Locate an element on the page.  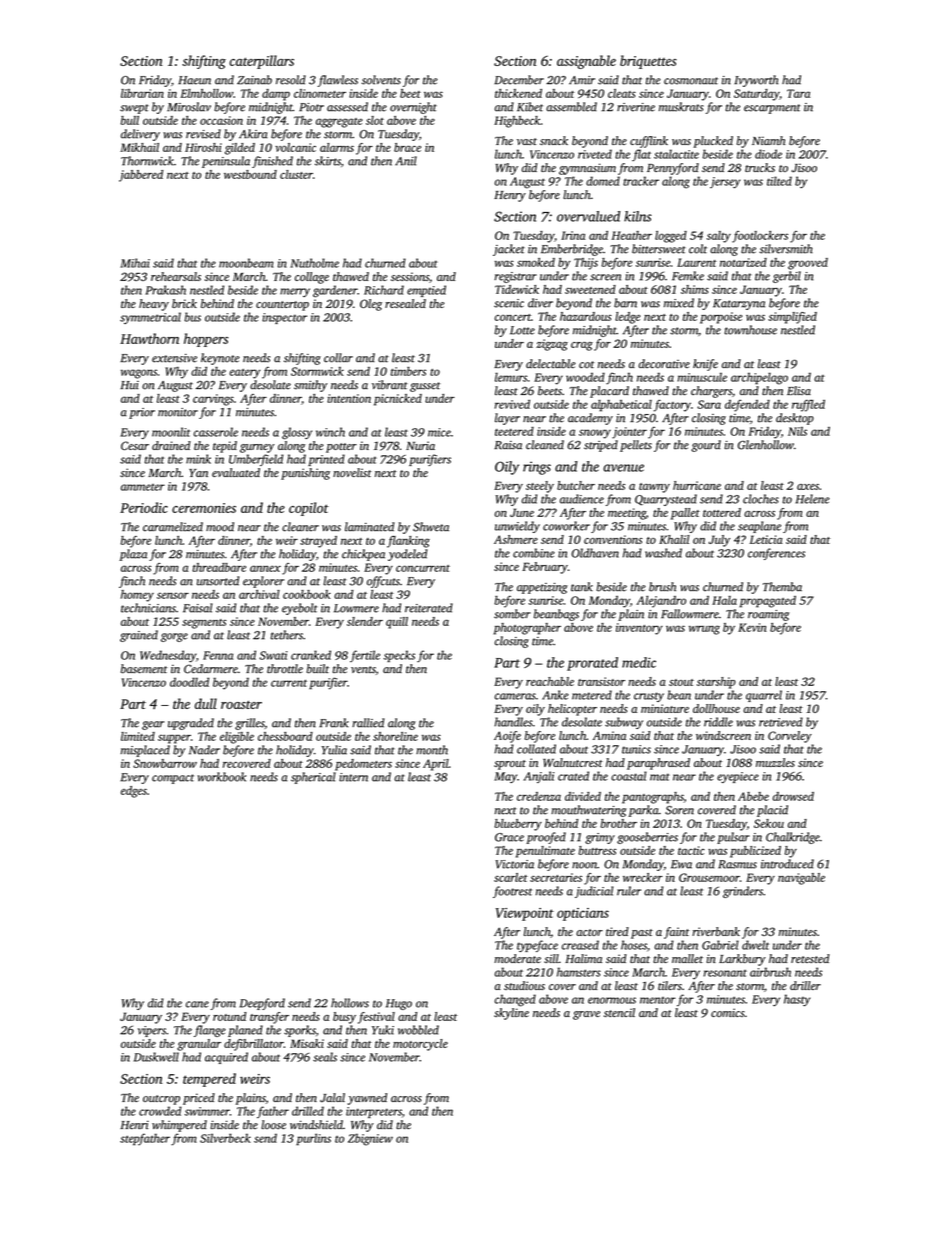
skyline is located at coordinates (511, 1014).
